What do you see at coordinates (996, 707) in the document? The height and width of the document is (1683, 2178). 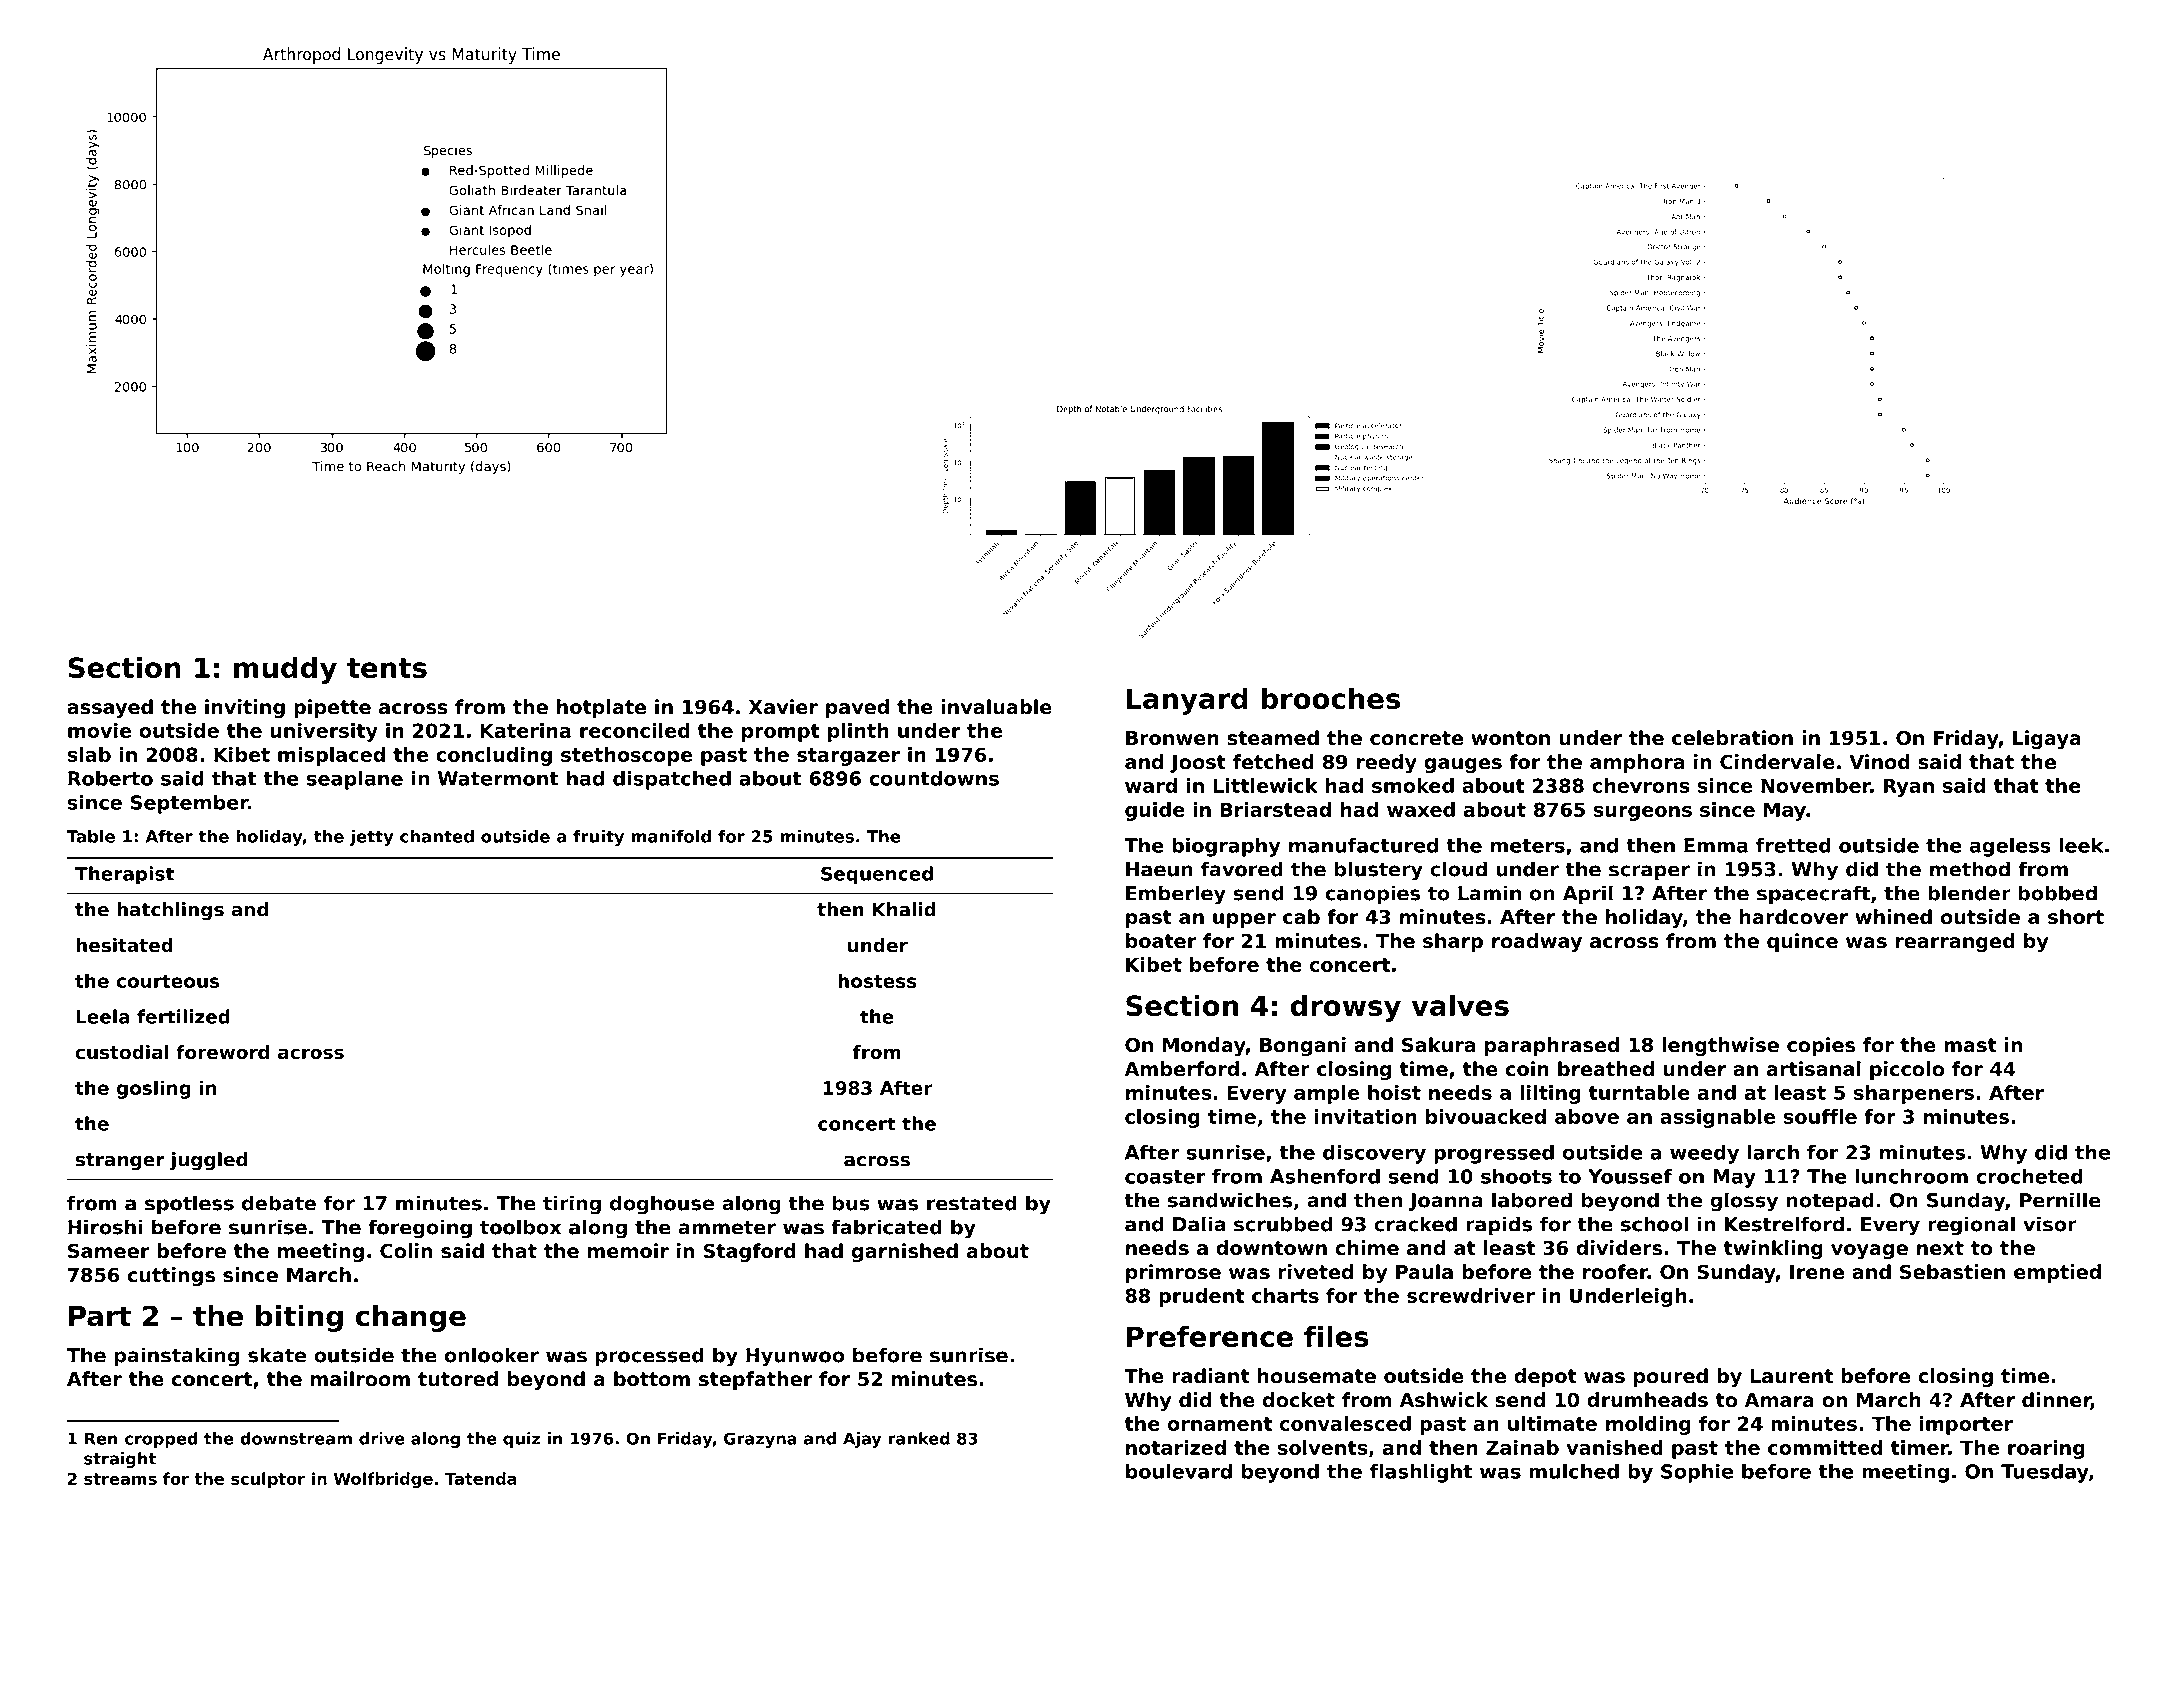 I see `invaluable` at bounding box center [996, 707].
